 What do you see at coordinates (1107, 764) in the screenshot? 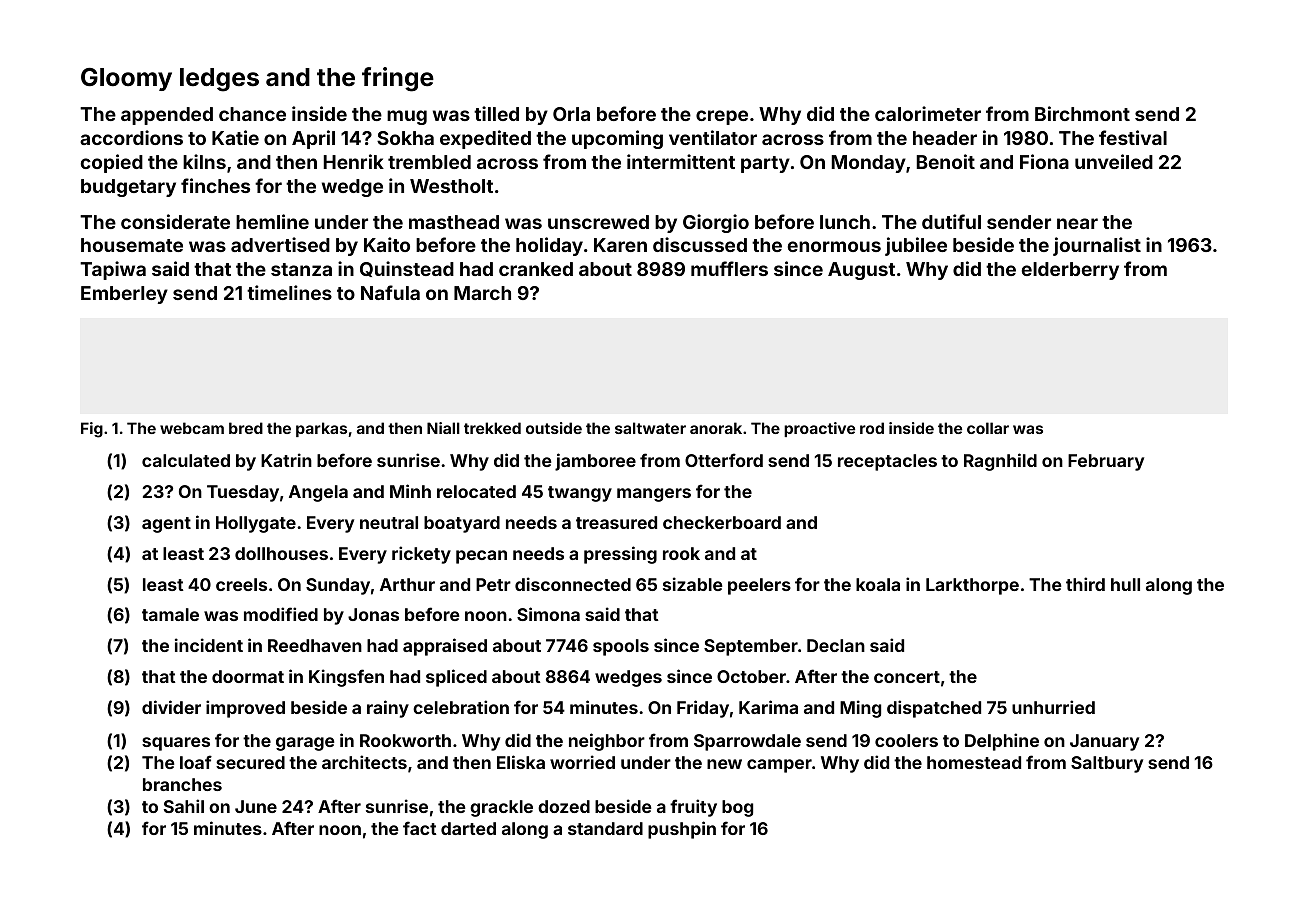
I see `Saltbury` at bounding box center [1107, 764].
